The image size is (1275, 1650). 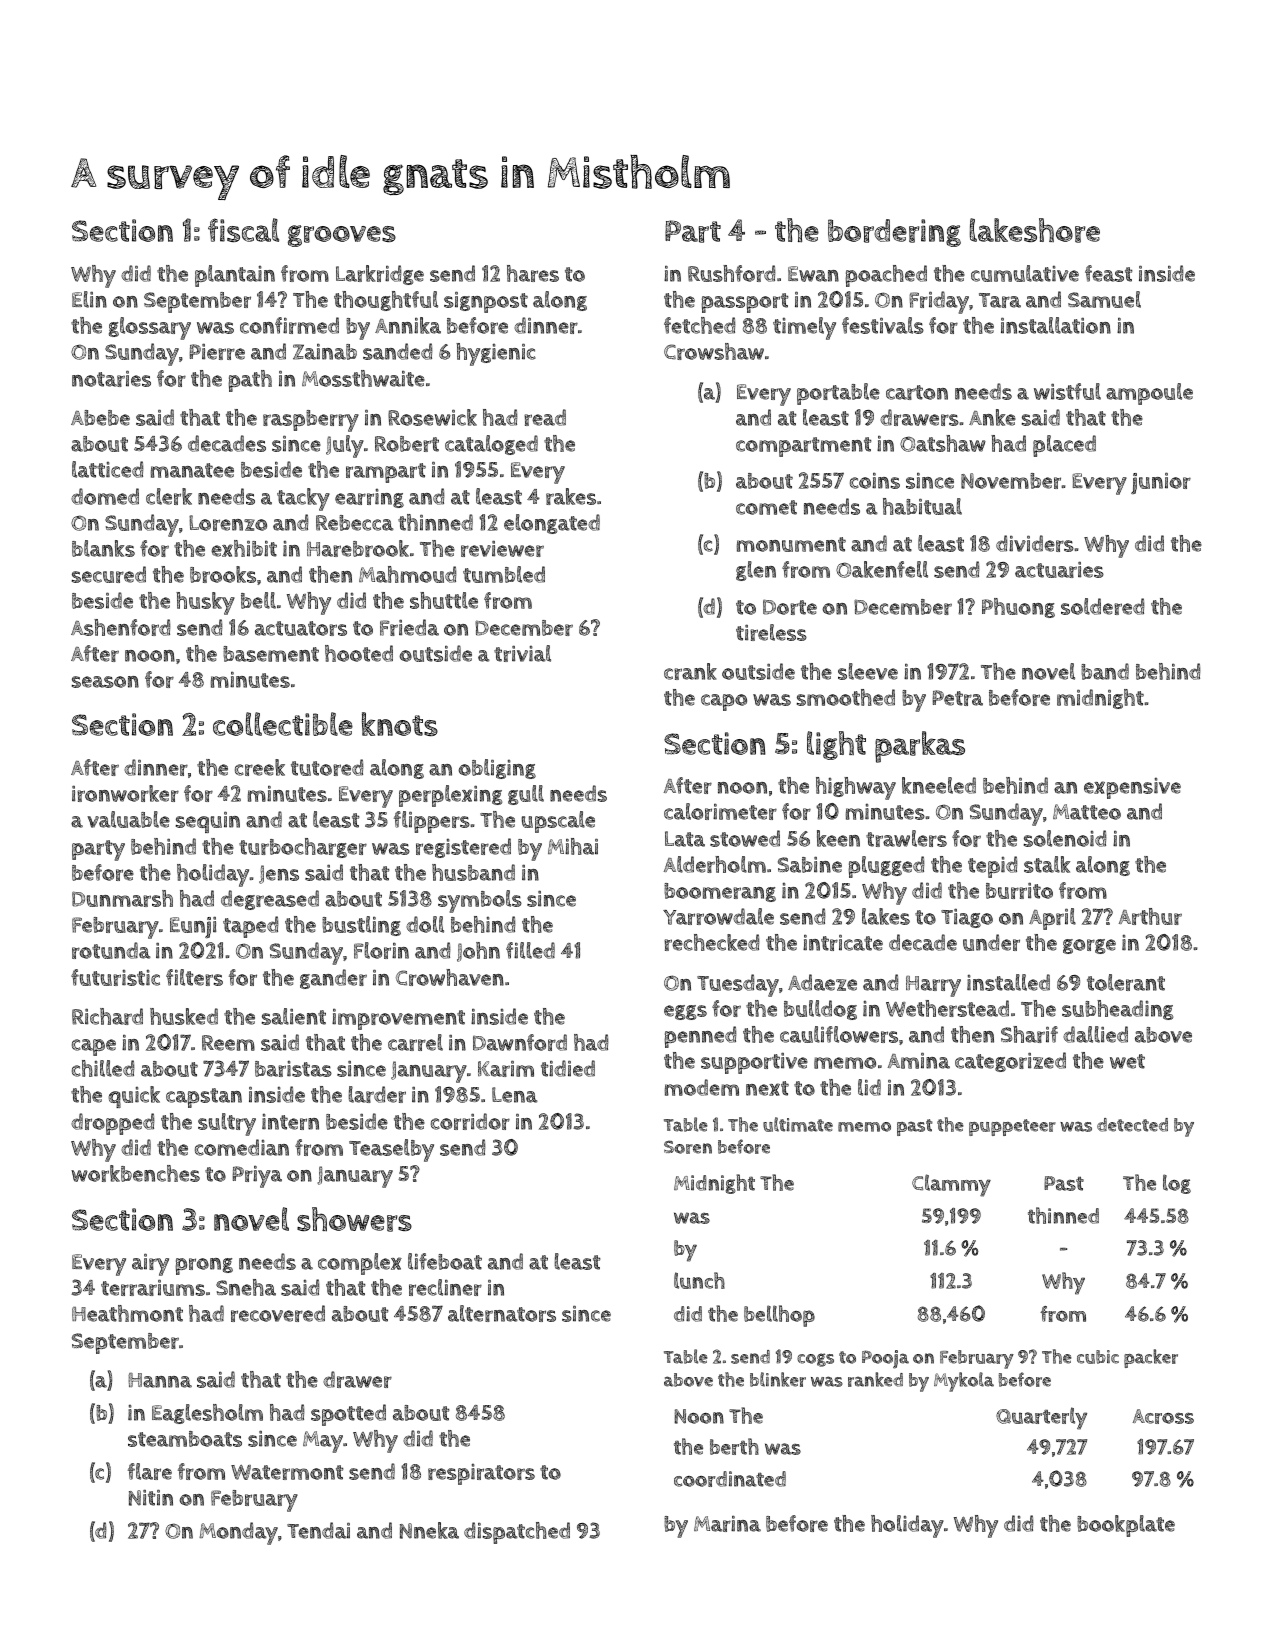 What do you see at coordinates (243, 230) in the screenshot?
I see `fiscal` at bounding box center [243, 230].
